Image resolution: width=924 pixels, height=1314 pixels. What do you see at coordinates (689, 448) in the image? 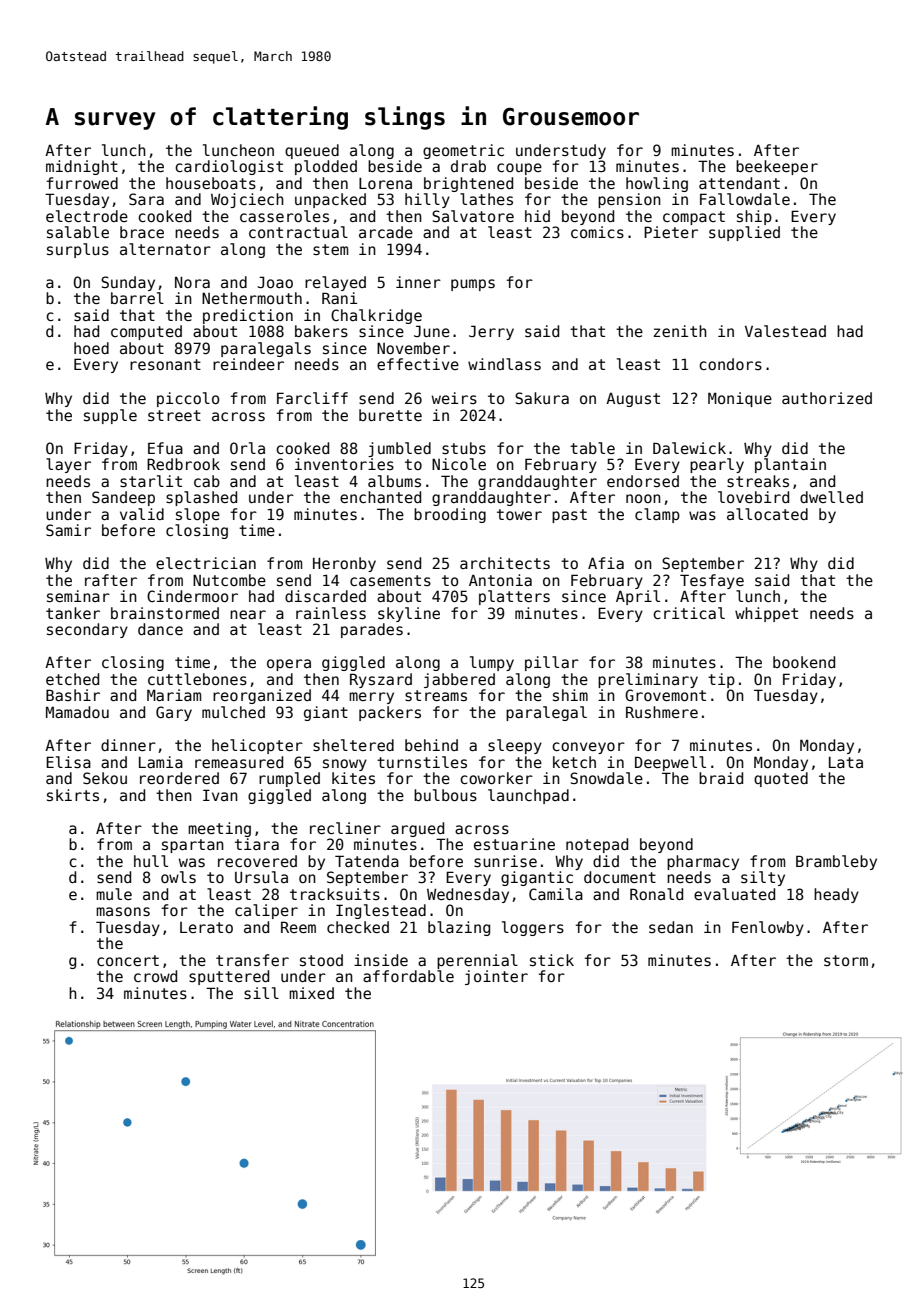
I see `Dalewick` at bounding box center [689, 448].
